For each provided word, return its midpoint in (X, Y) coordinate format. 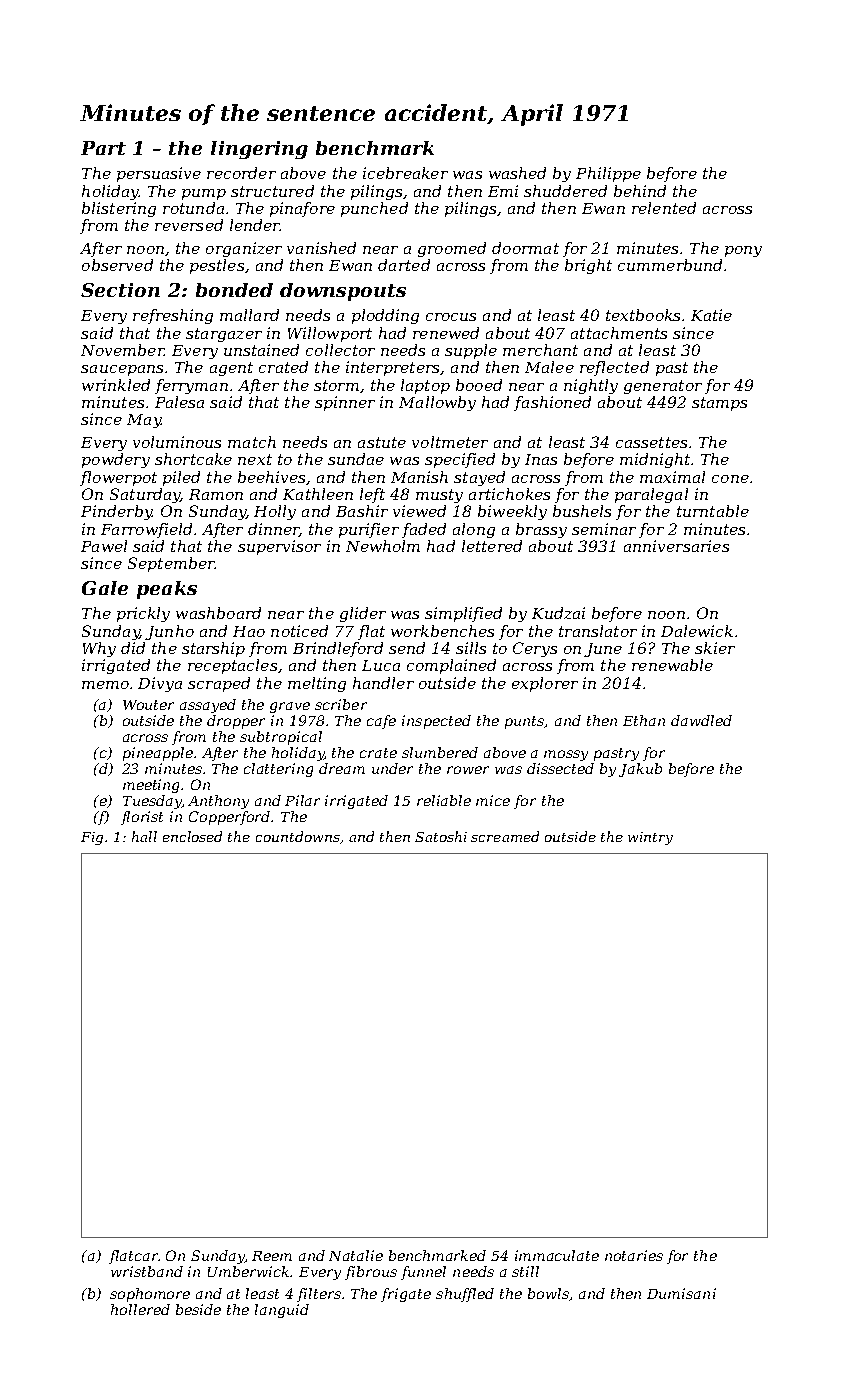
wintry (650, 838)
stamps (719, 404)
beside (198, 1309)
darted (404, 265)
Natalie (356, 1255)
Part (103, 148)
